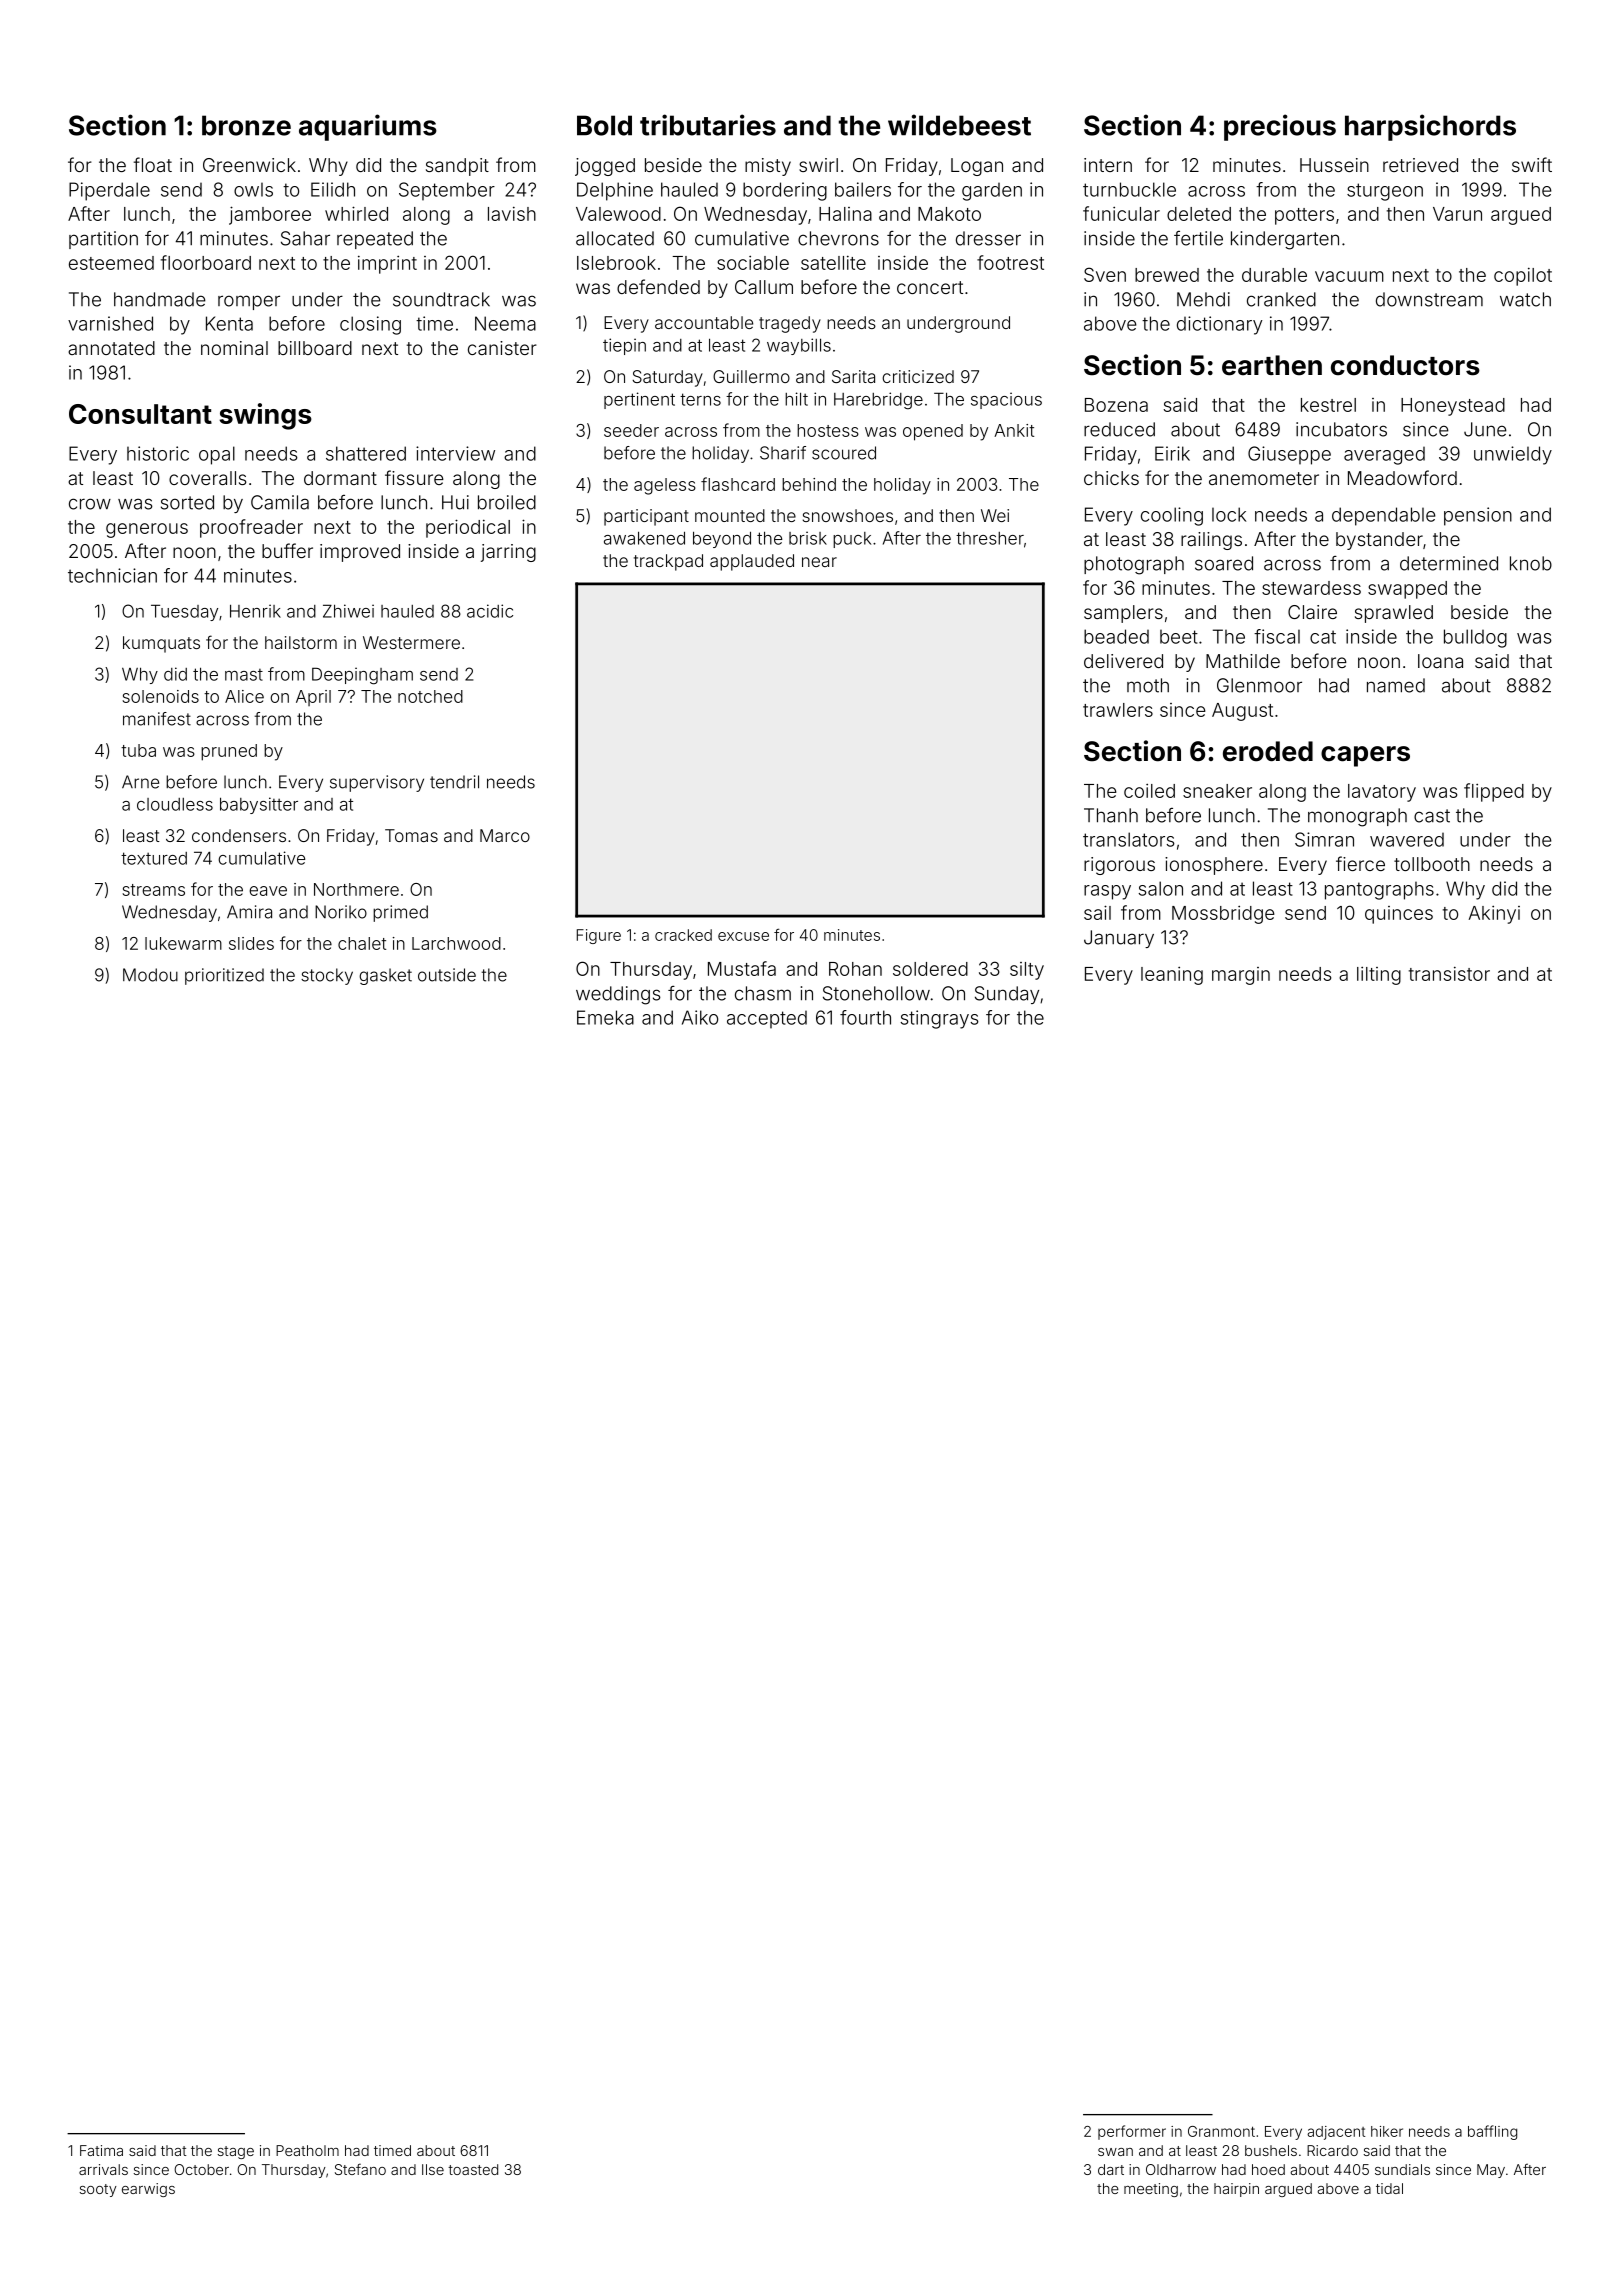  What do you see at coordinates (959, 125) in the page?
I see `wildebeest` at bounding box center [959, 125].
